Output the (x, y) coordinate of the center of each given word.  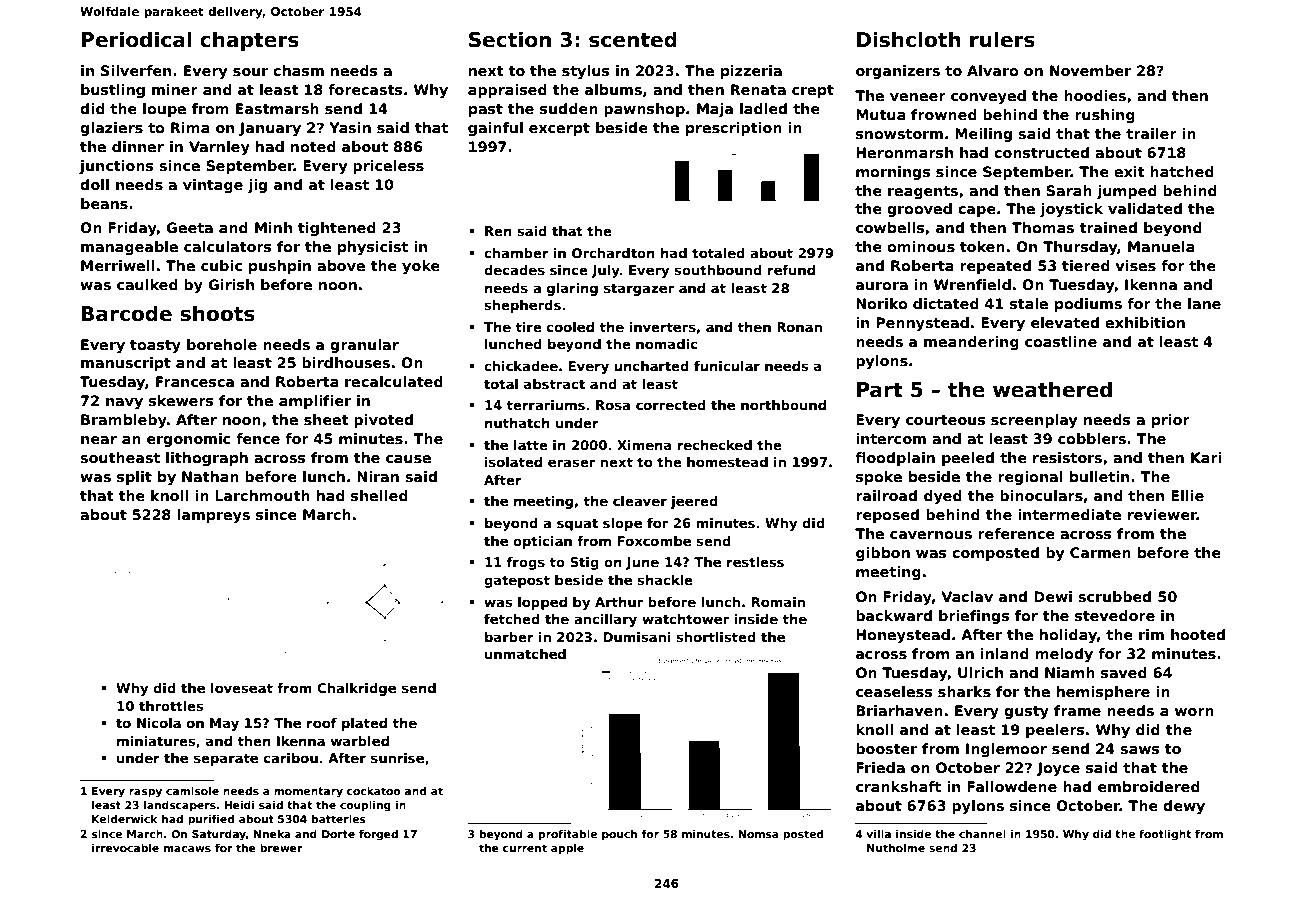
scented (633, 39)
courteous (945, 420)
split (134, 478)
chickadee (521, 366)
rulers (1002, 39)
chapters (249, 41)
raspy (145, 793)
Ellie (1187, 495)
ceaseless (894, 691)
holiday (1068, 636)
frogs (526, 563)
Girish (231, 284)
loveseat (242, 688)
